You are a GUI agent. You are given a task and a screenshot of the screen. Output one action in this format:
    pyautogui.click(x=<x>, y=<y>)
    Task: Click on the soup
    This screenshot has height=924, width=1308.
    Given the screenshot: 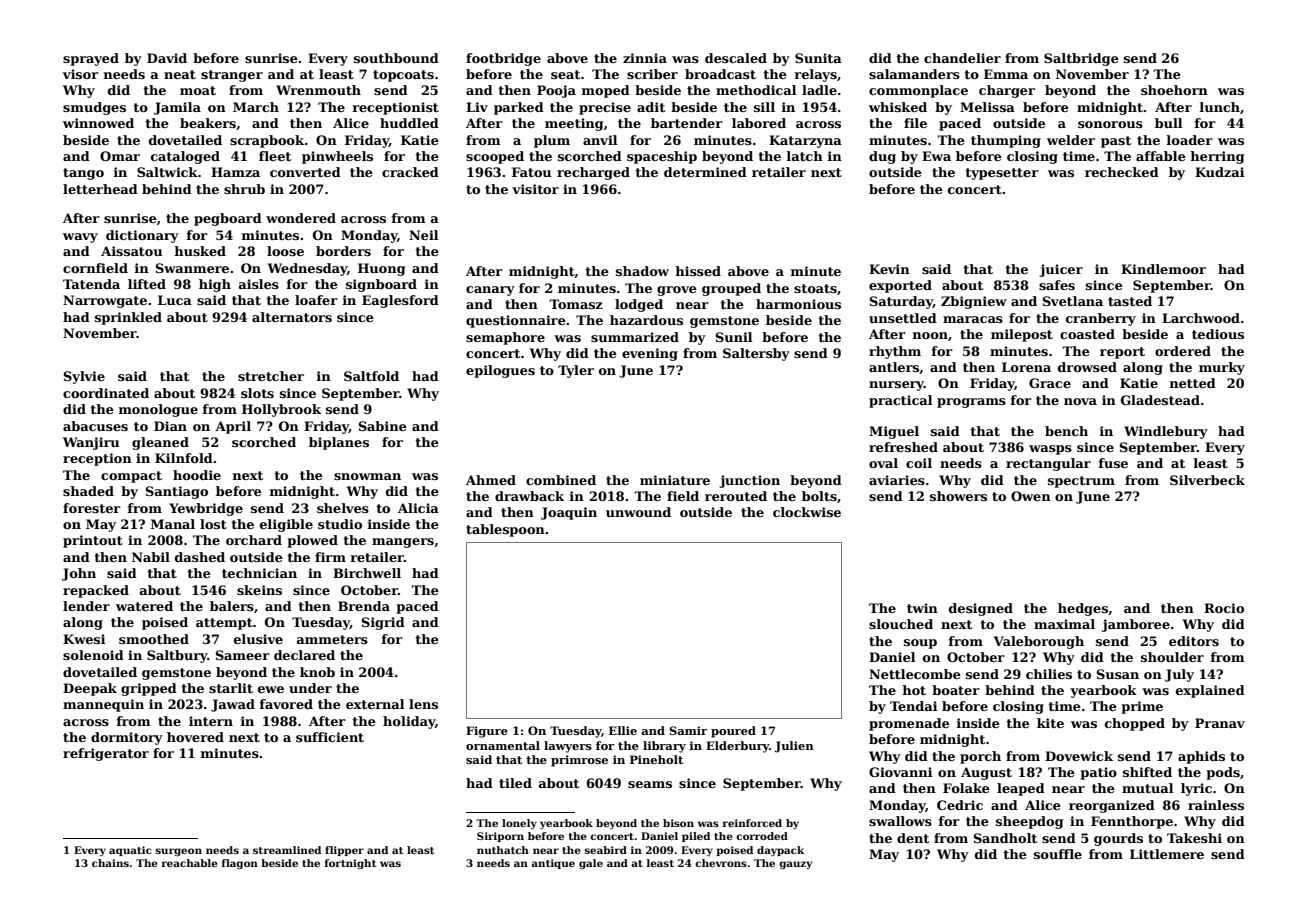 What is the action you would take?
    pyautogui.click(x=920, y=644)
